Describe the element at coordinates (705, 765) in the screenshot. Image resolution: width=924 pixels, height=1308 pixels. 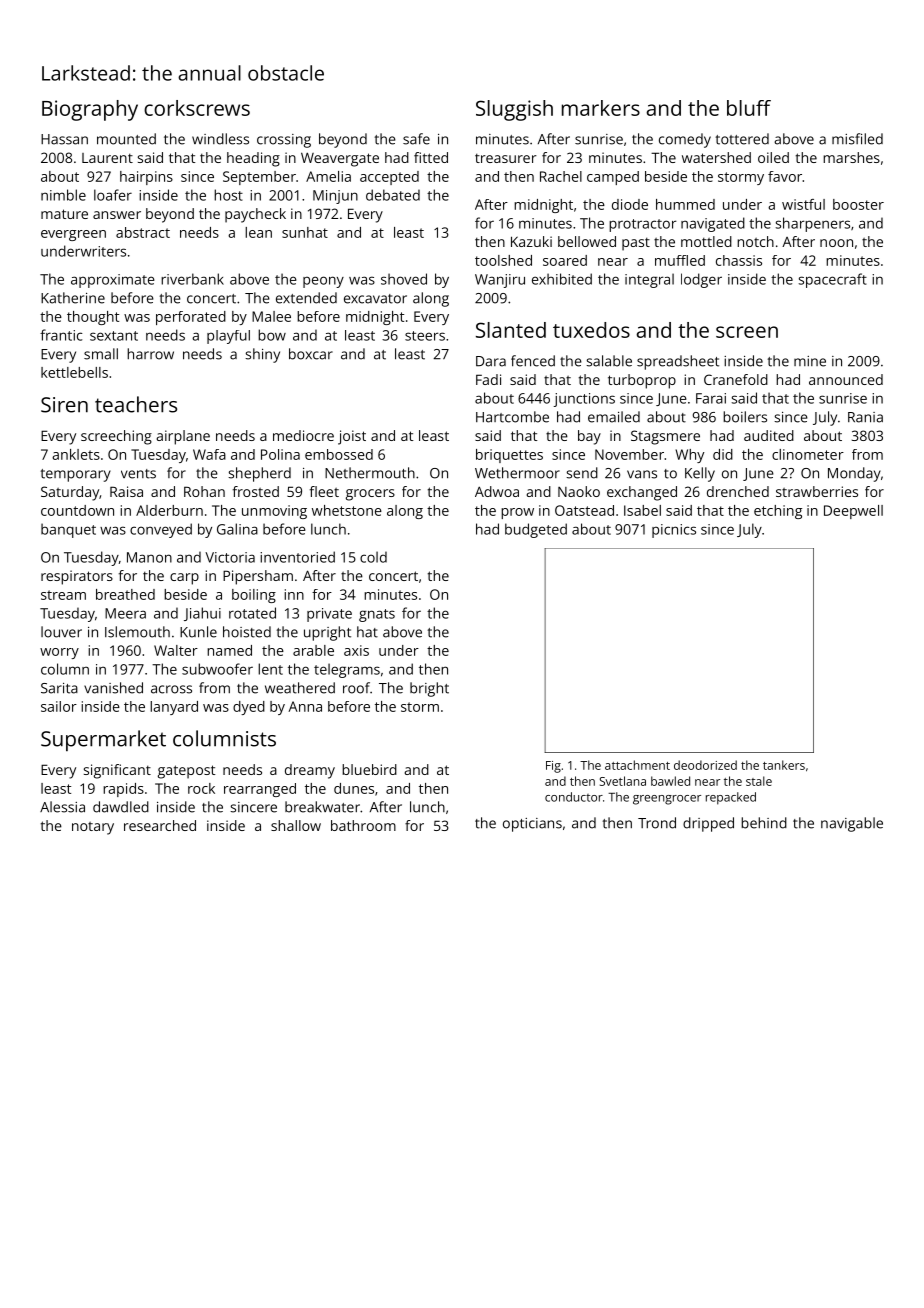
I see `deodorized` at that location.
